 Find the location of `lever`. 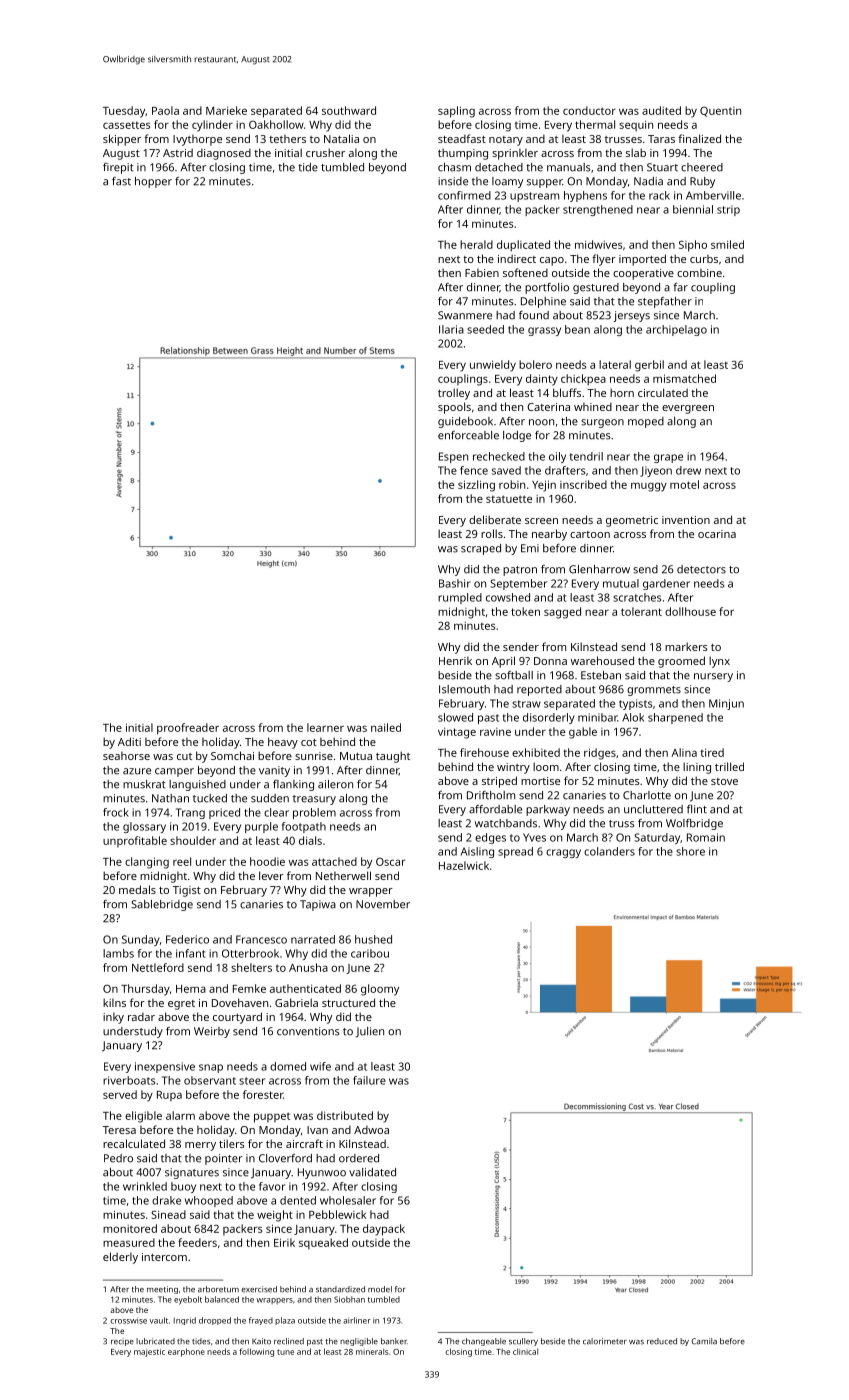

lever is located at coordinates (271, 875).
